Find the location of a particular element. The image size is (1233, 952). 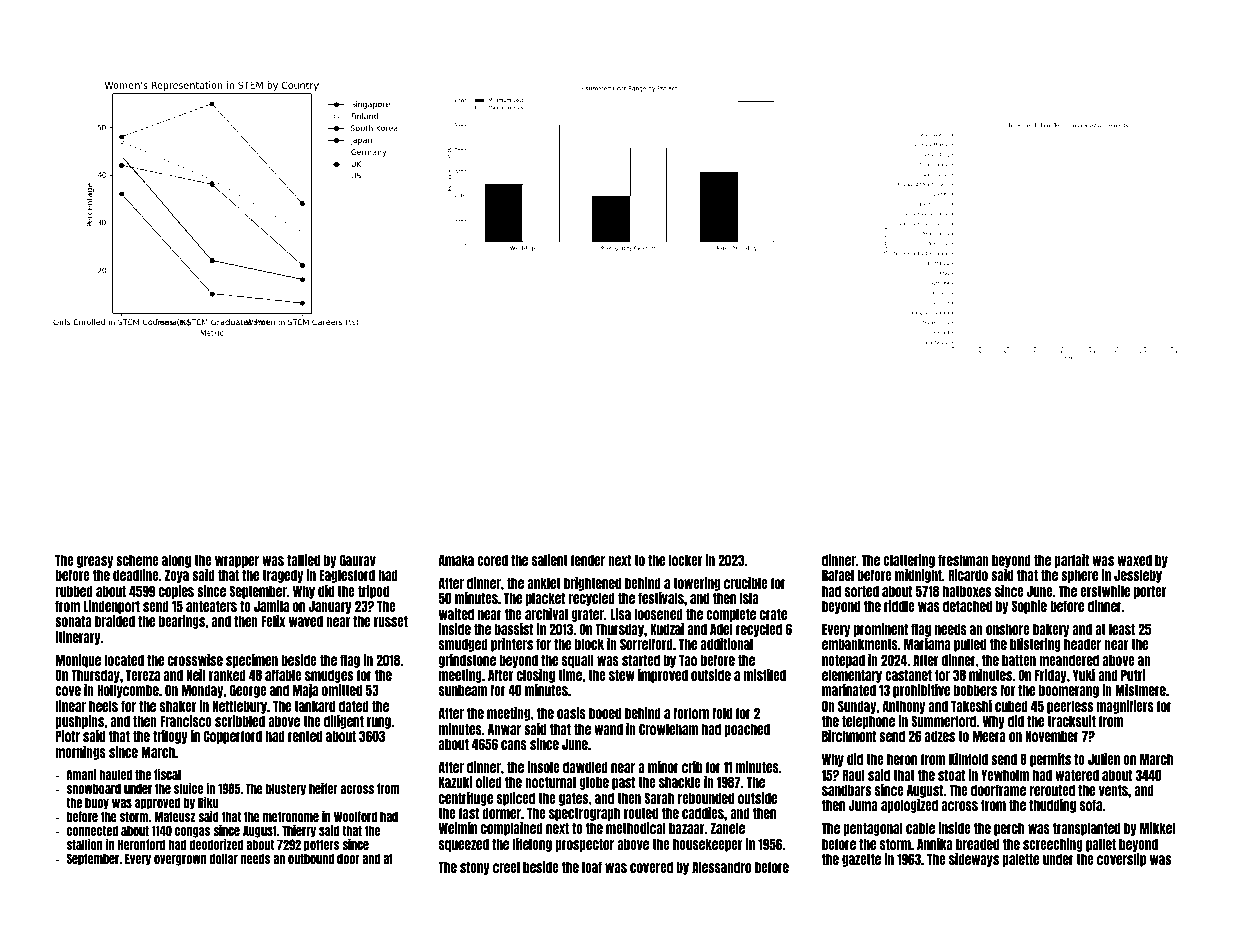

Lisa is located at coordinates (620, 614).
